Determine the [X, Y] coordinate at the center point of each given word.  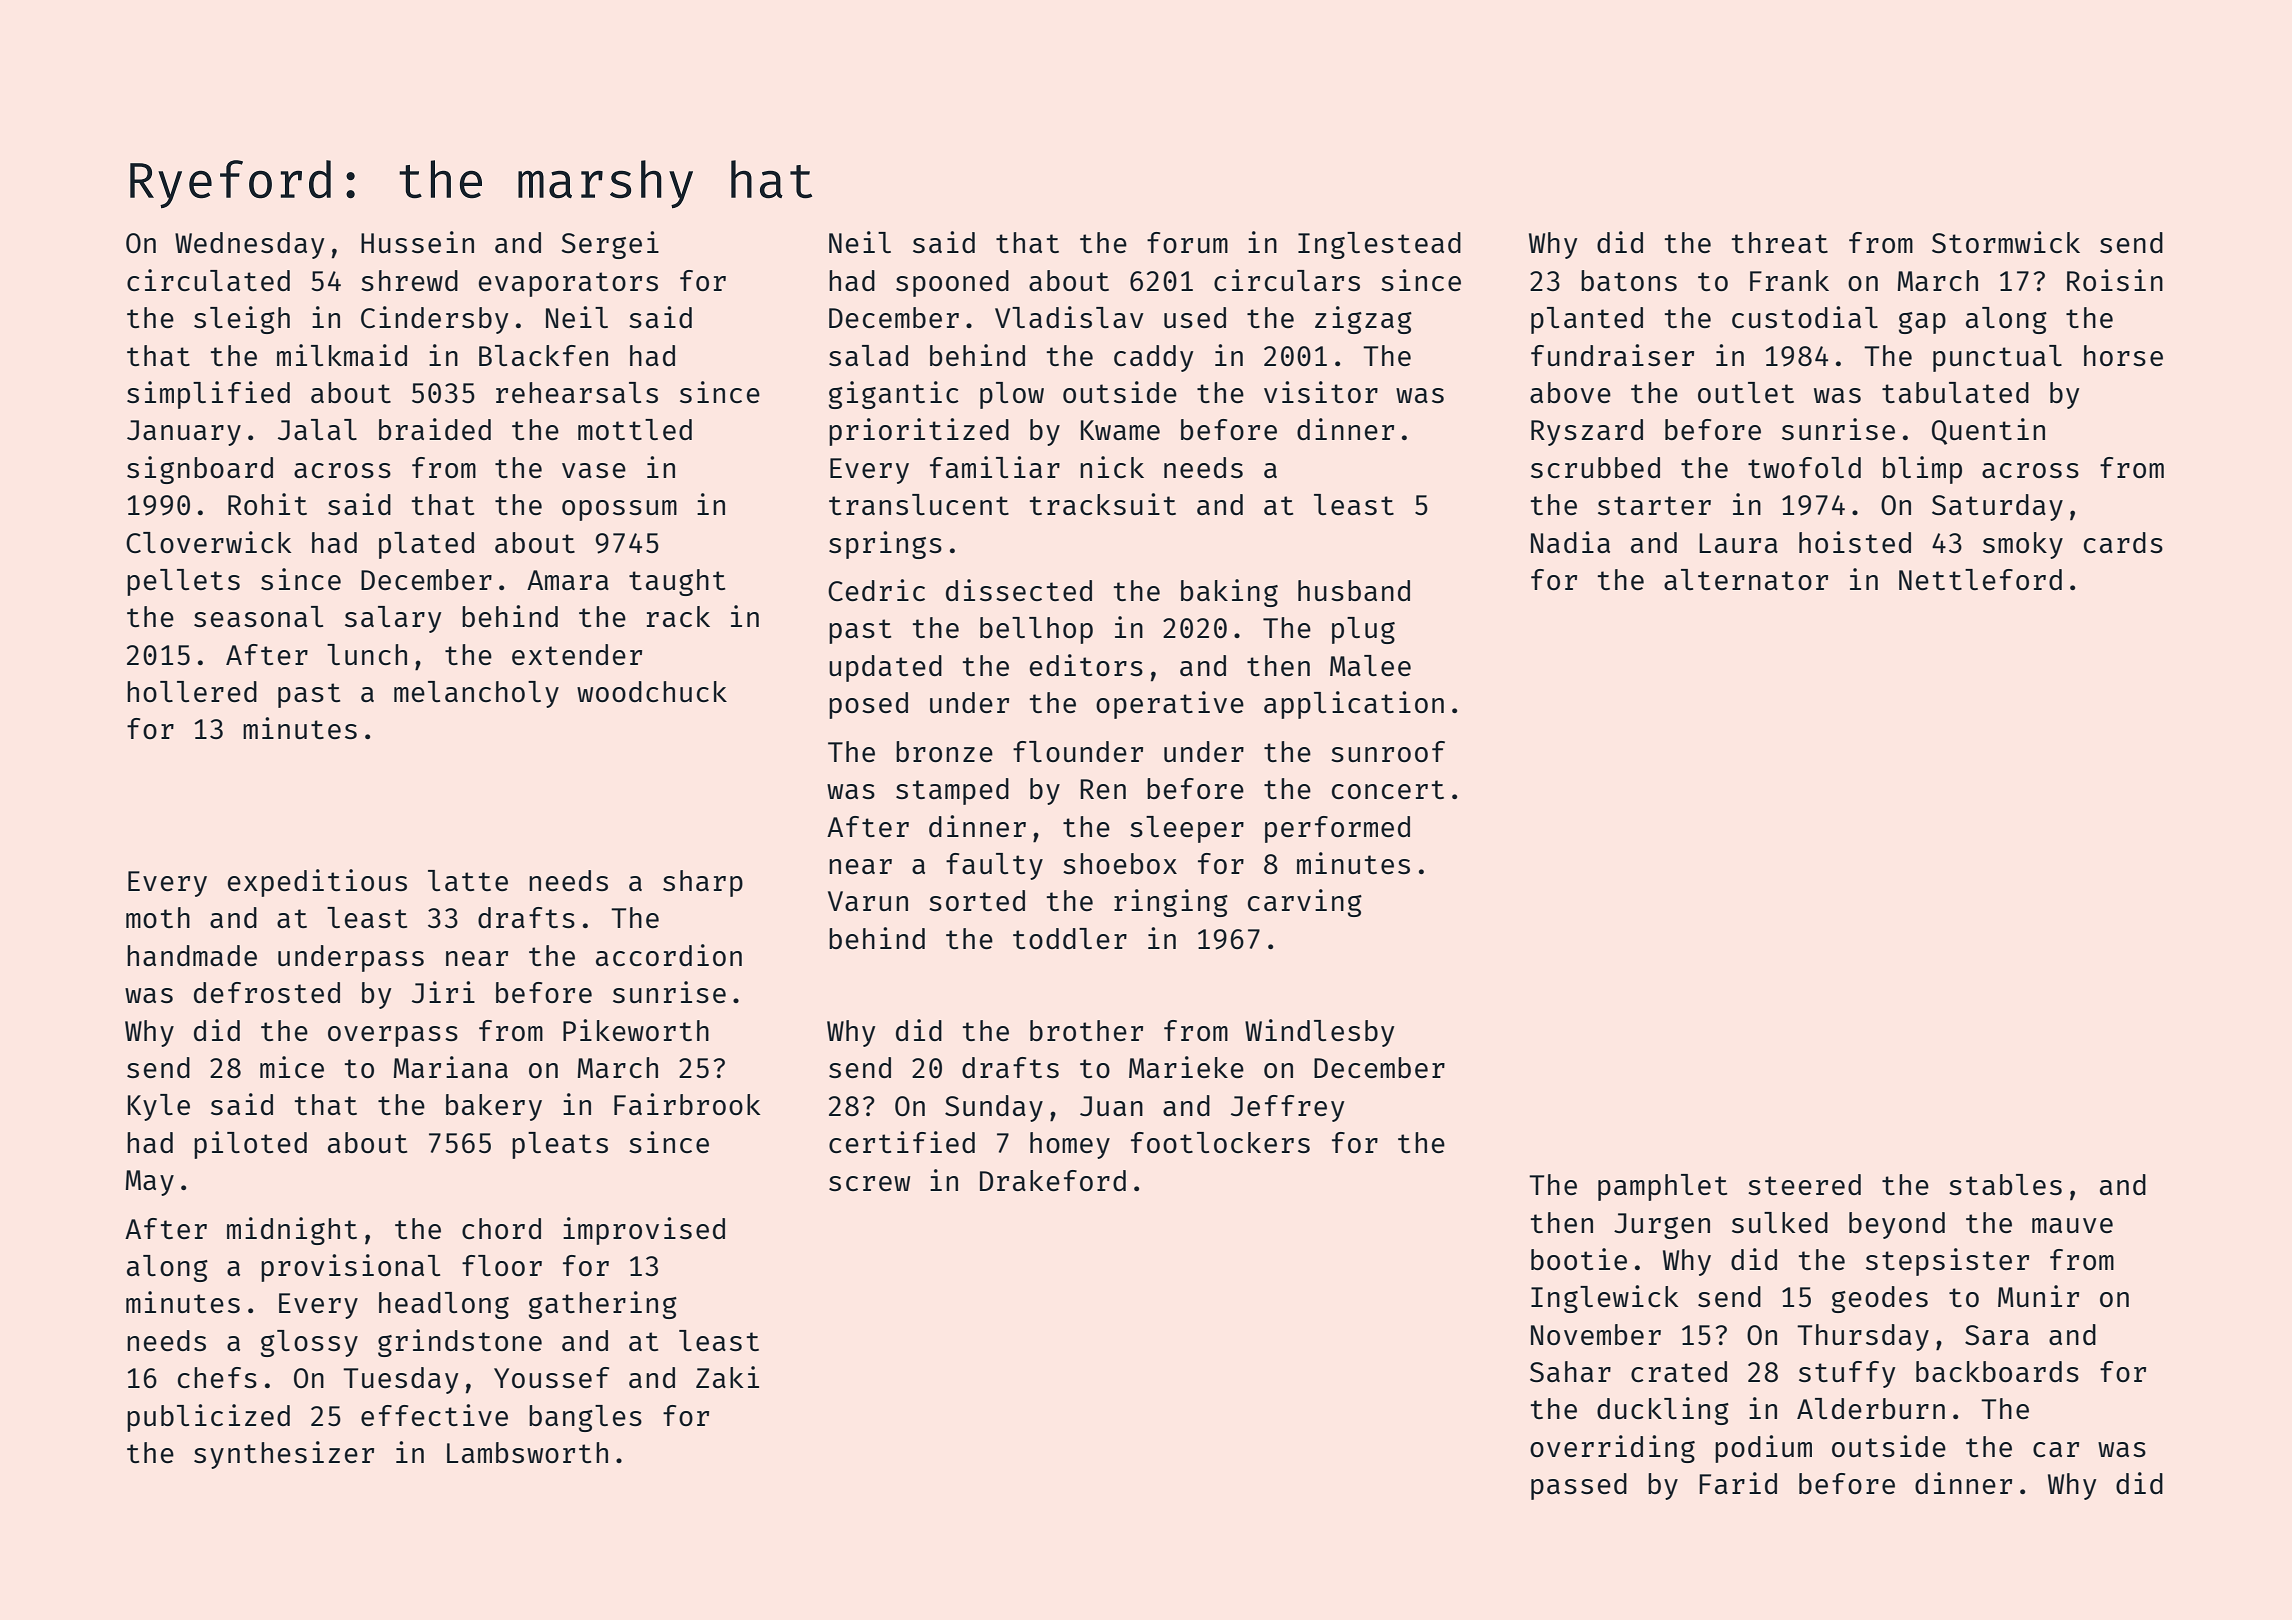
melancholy [476, 694]
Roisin [2115, 280]
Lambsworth [527, 1452]
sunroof [1388, 751]
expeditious [317, 883]
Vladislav [1069, 317]
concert [1388, 789]
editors [1086, 665]
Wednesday [249, 245]
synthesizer [284, 1455]
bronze [944, 751]
